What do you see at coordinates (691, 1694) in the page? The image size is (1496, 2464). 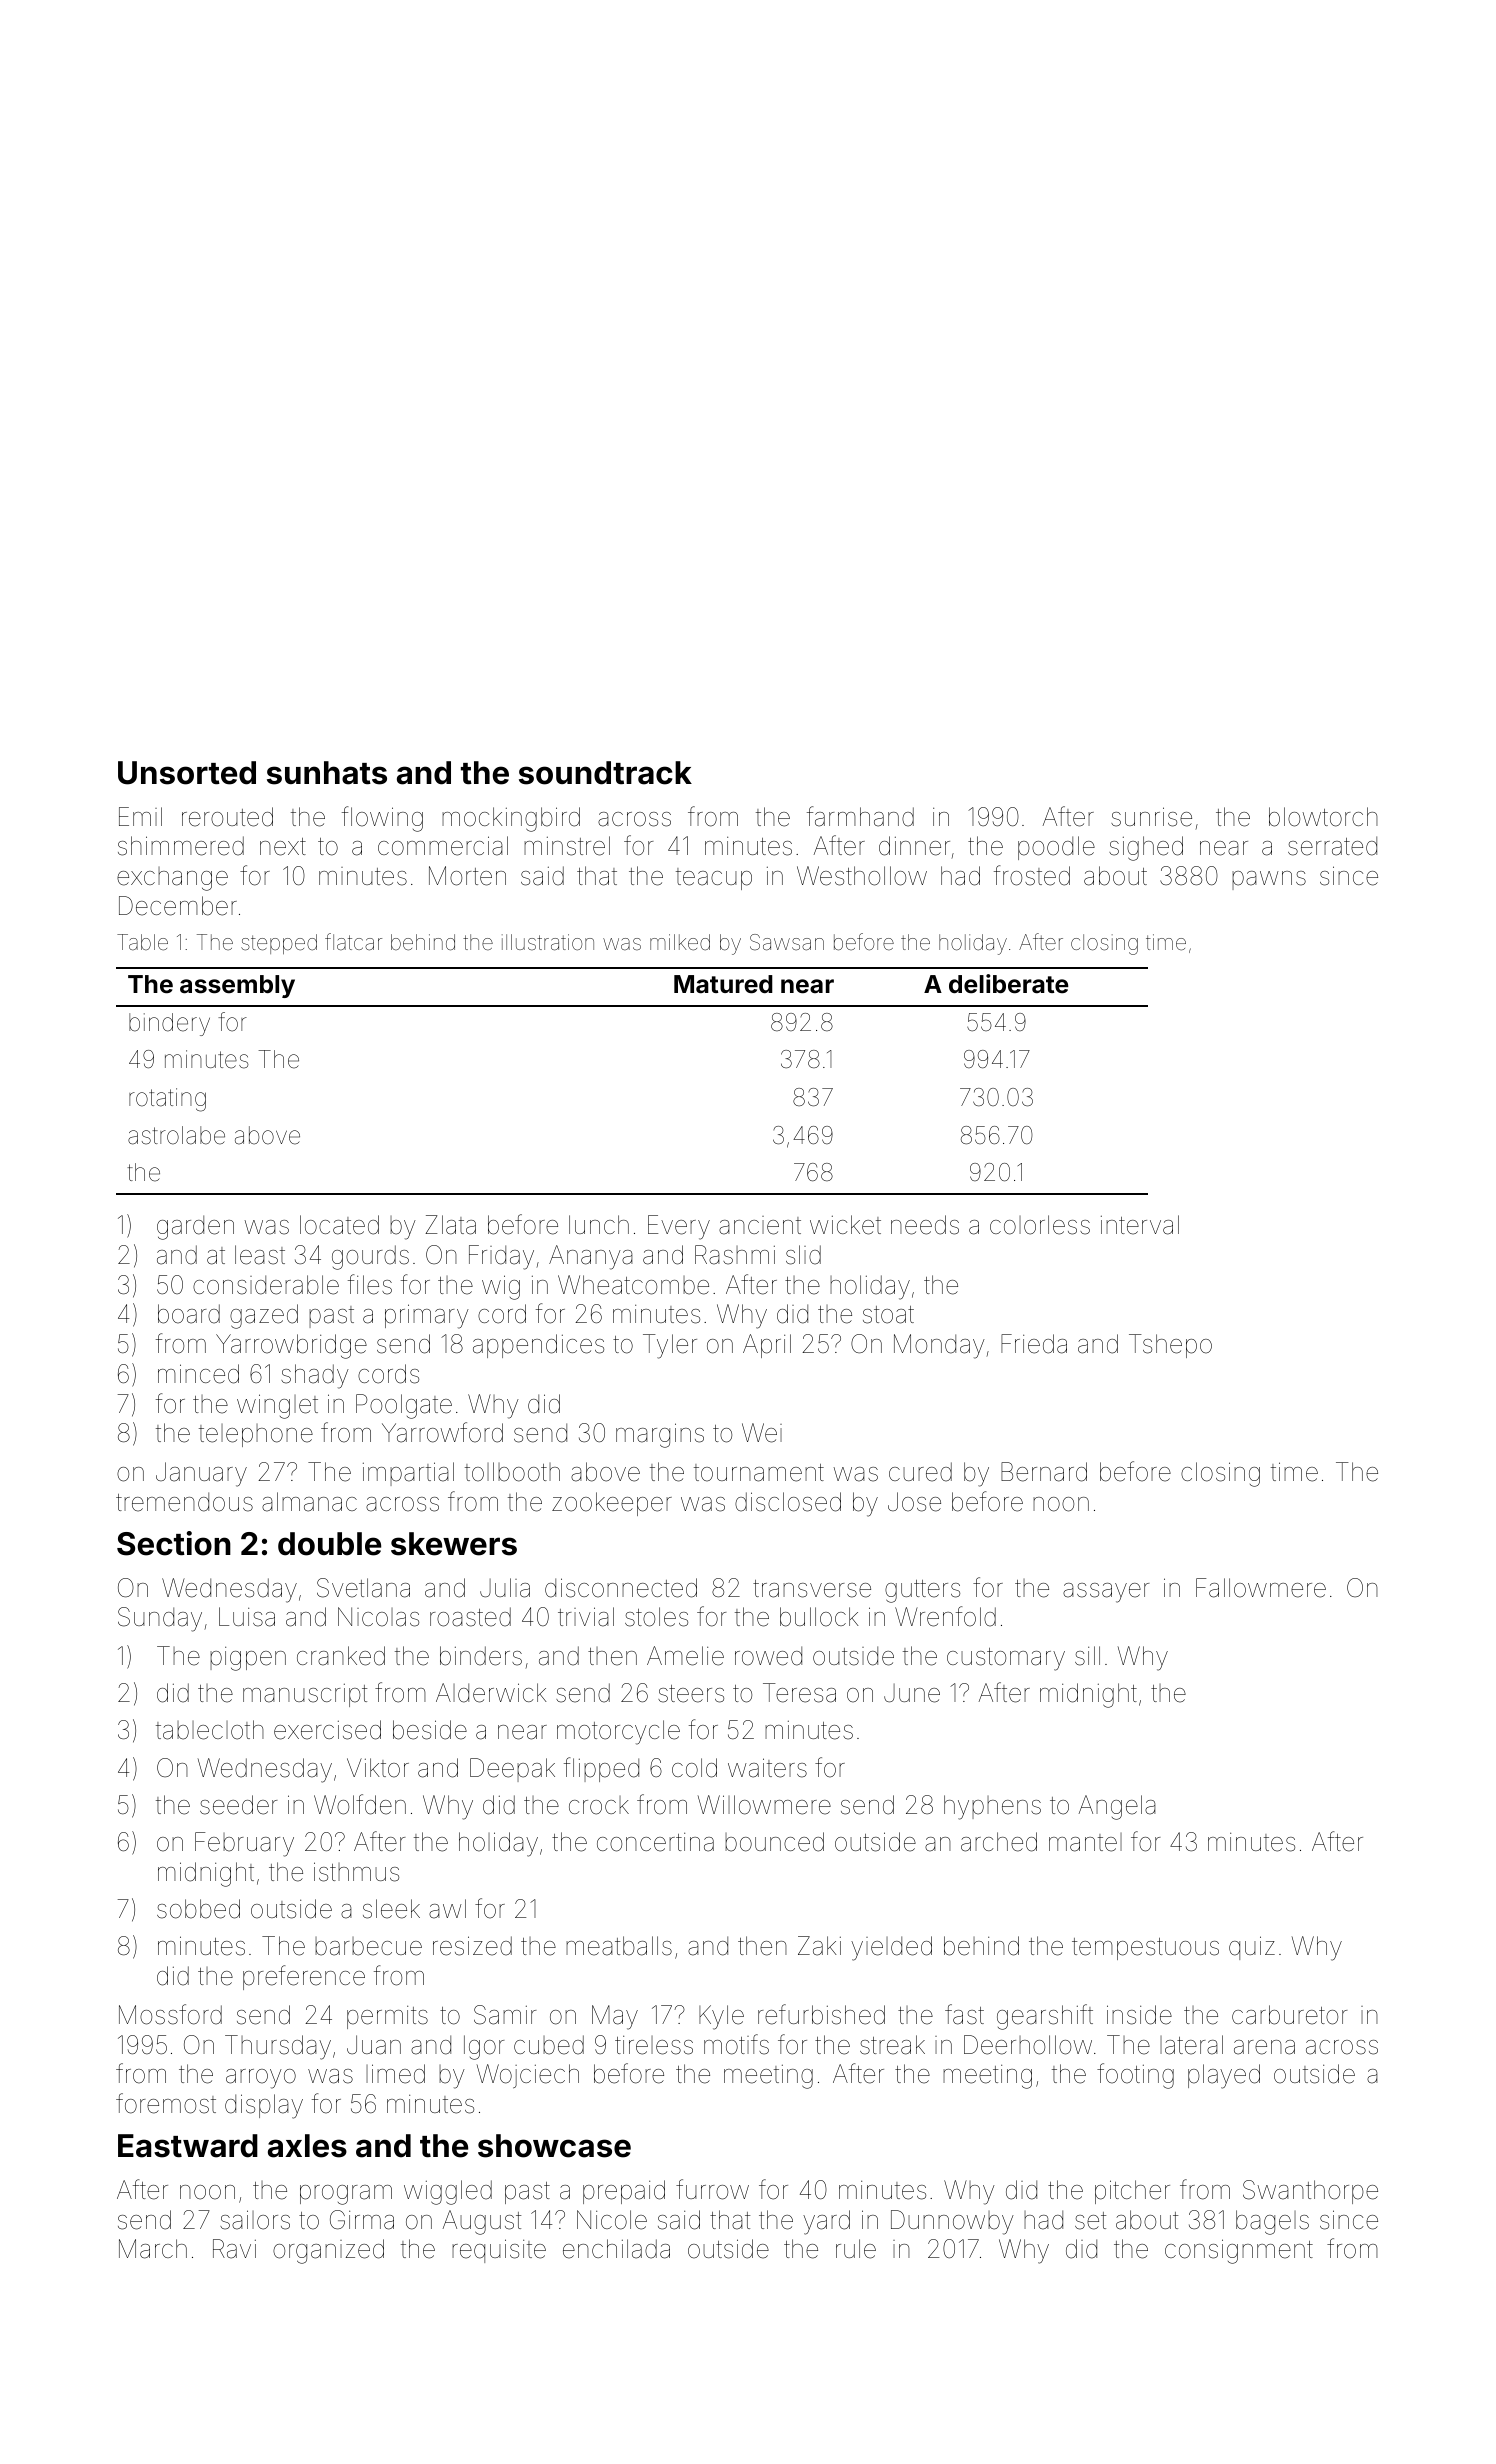 I see `steers` at bounding box center [691, 1694].
